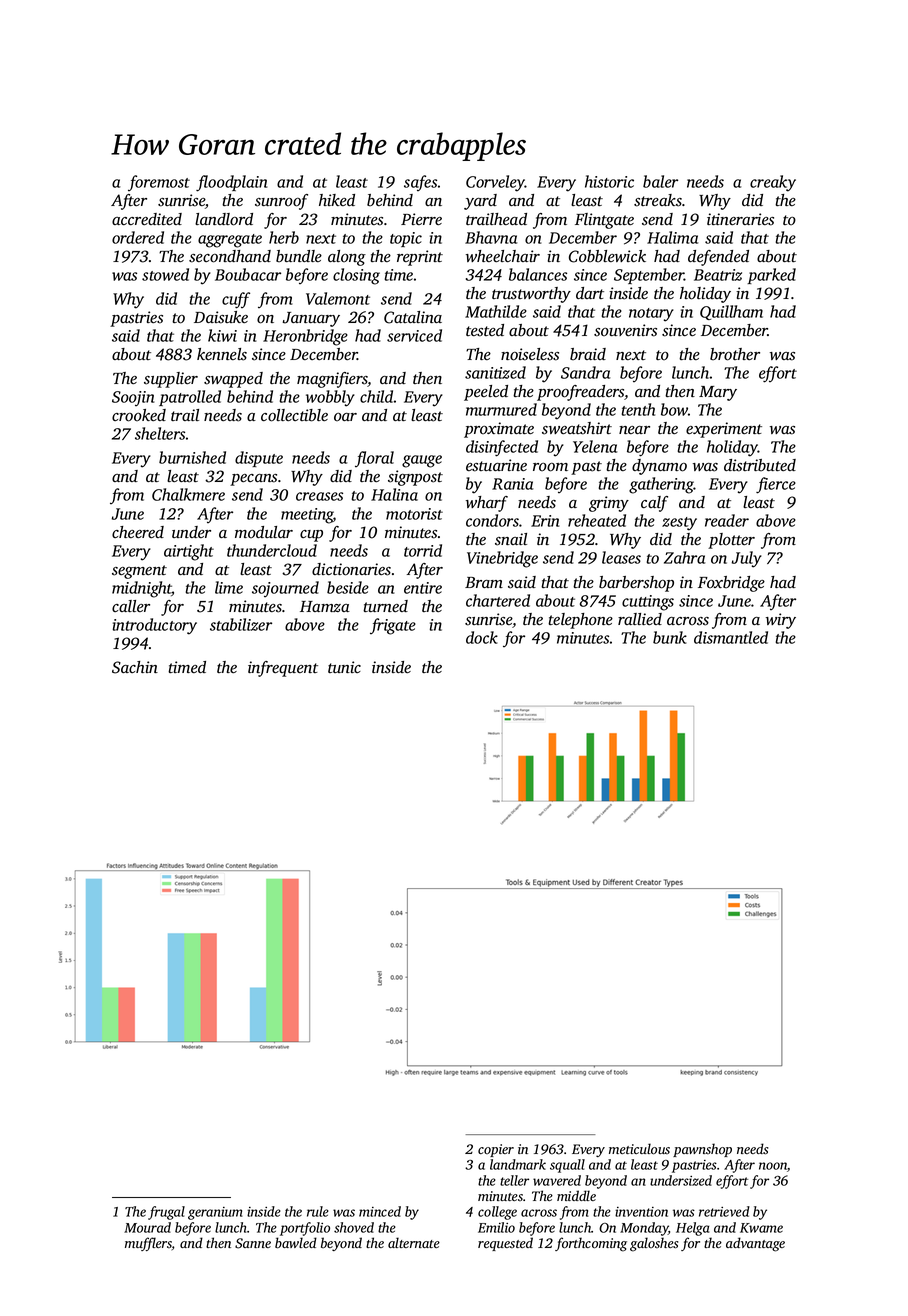 The image size is (908, 1316). What do you see at coordinates (264, 532) in the image?
I see `modular` at bounding box center [264, 532].
